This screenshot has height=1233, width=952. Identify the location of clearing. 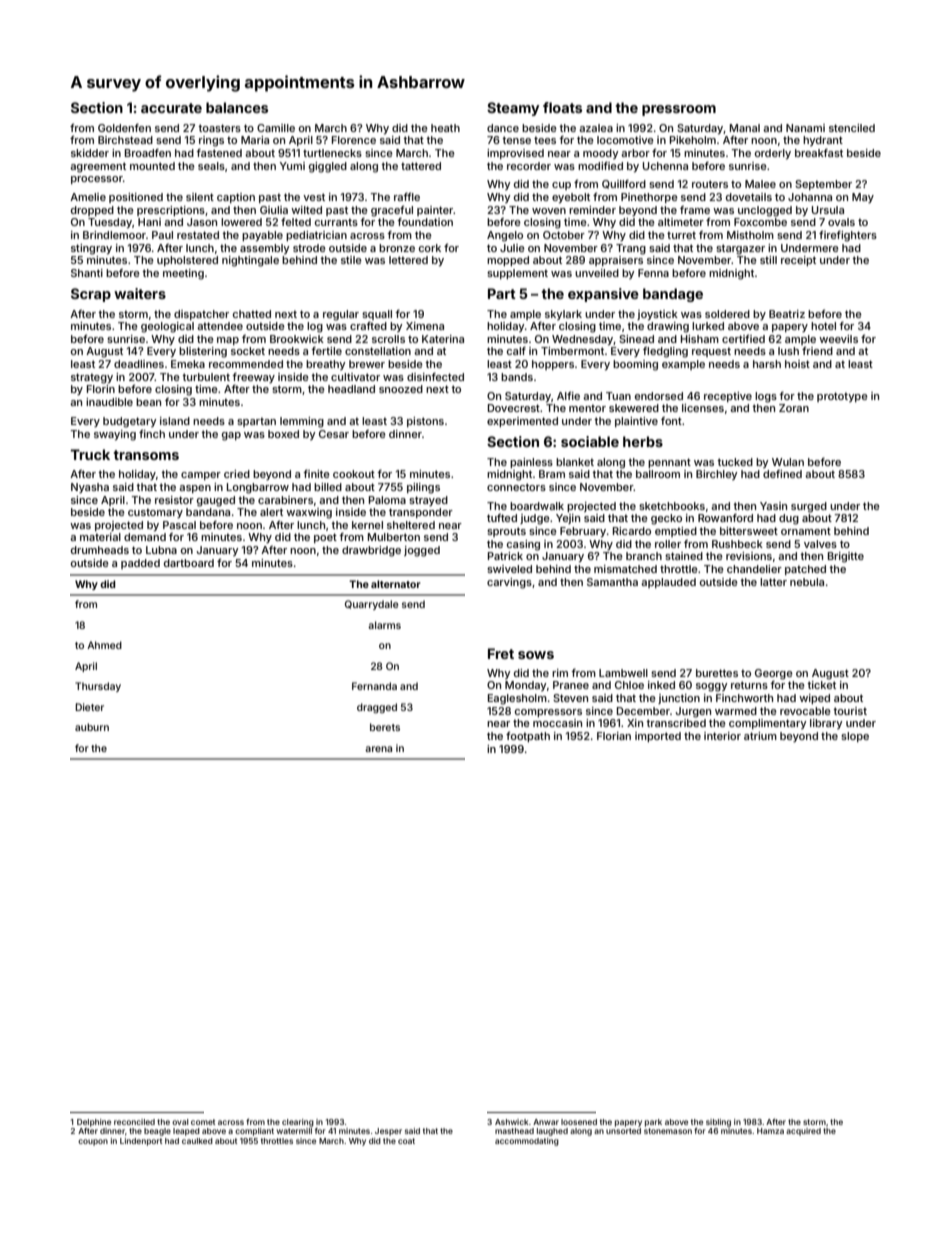
(298, 1123).
